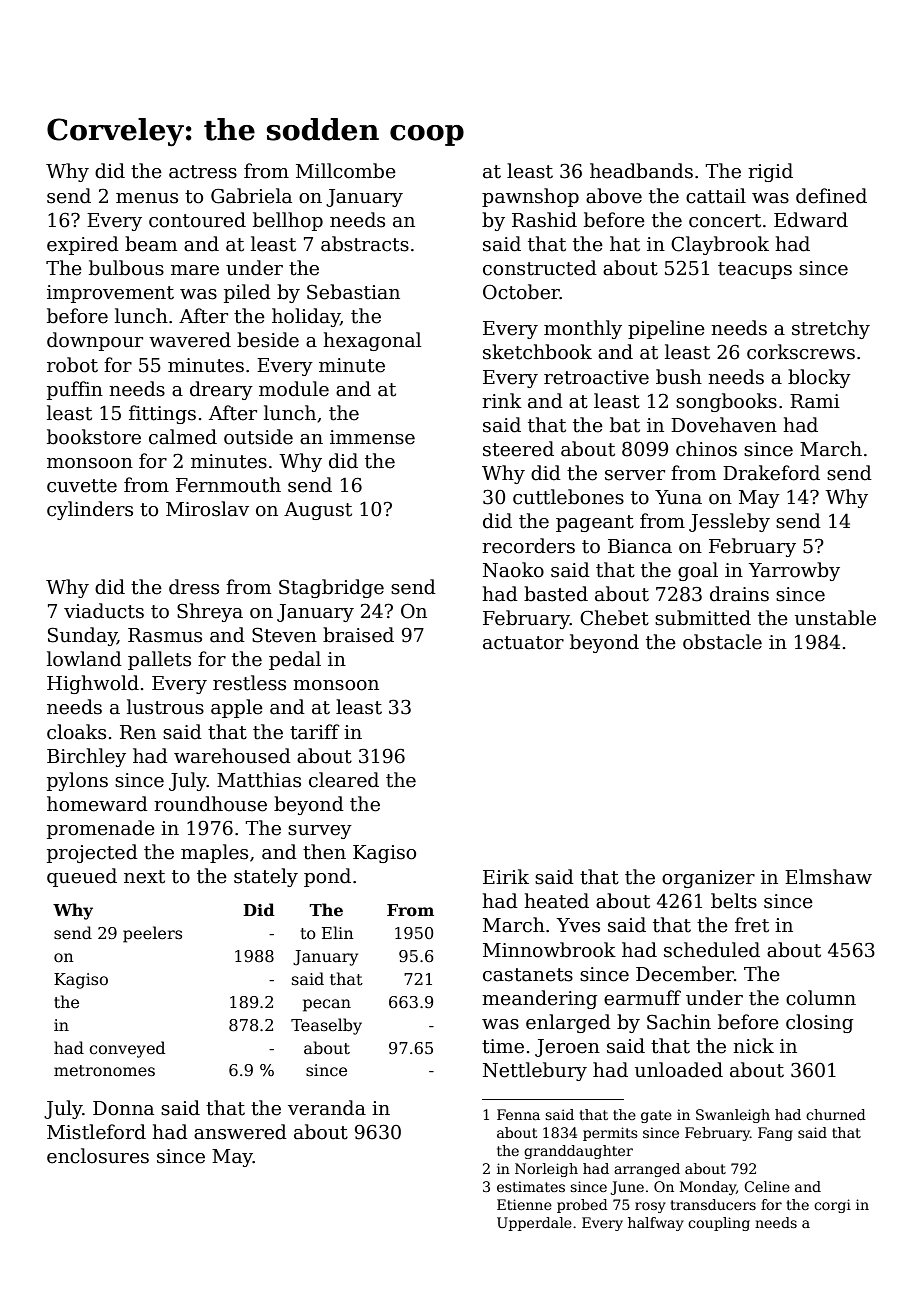  Describe the element at coordinates (318, 511) in the page. I see `August` at that location.
